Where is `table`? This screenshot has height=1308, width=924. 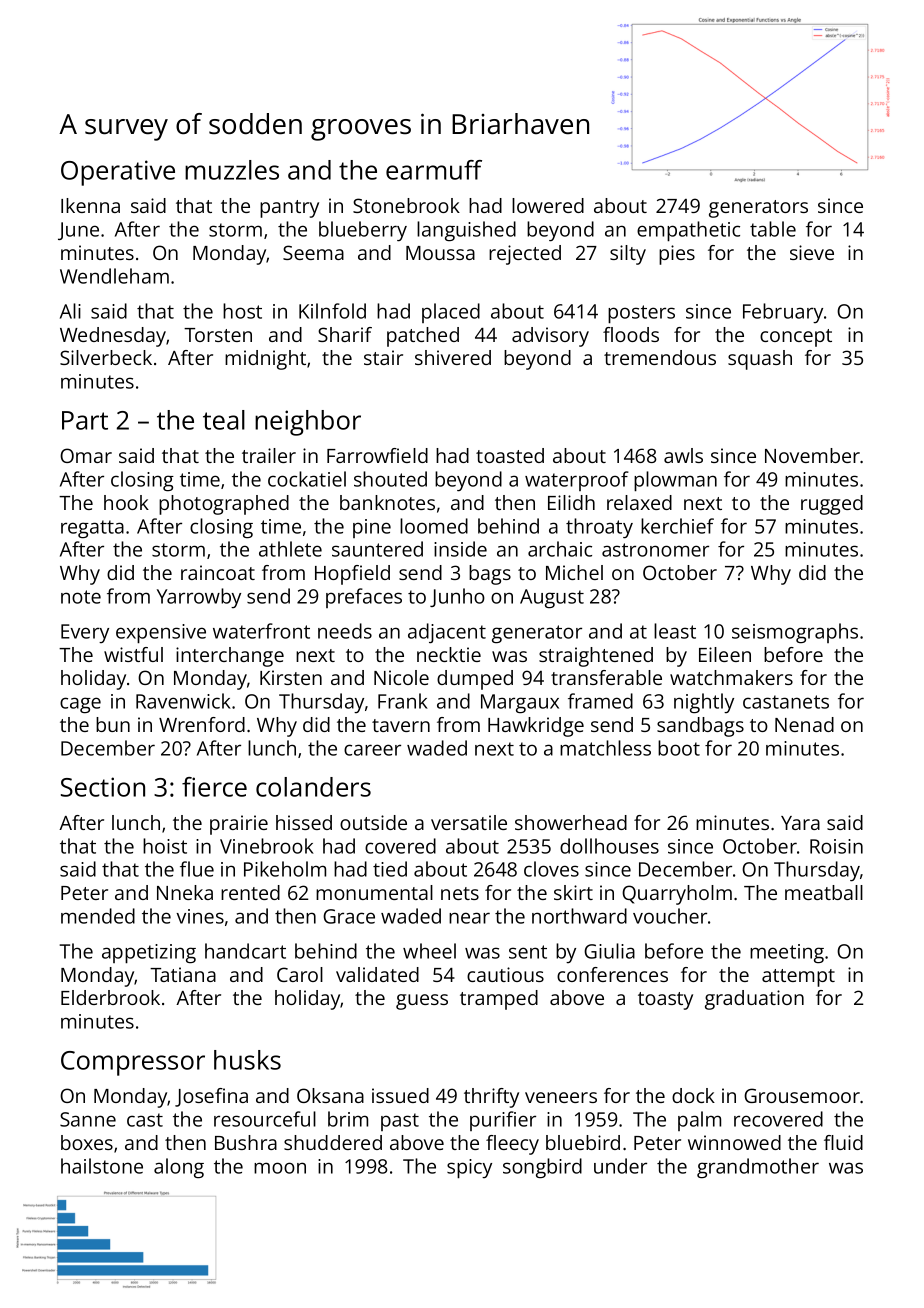
table is located at coordinates (773, 229).
